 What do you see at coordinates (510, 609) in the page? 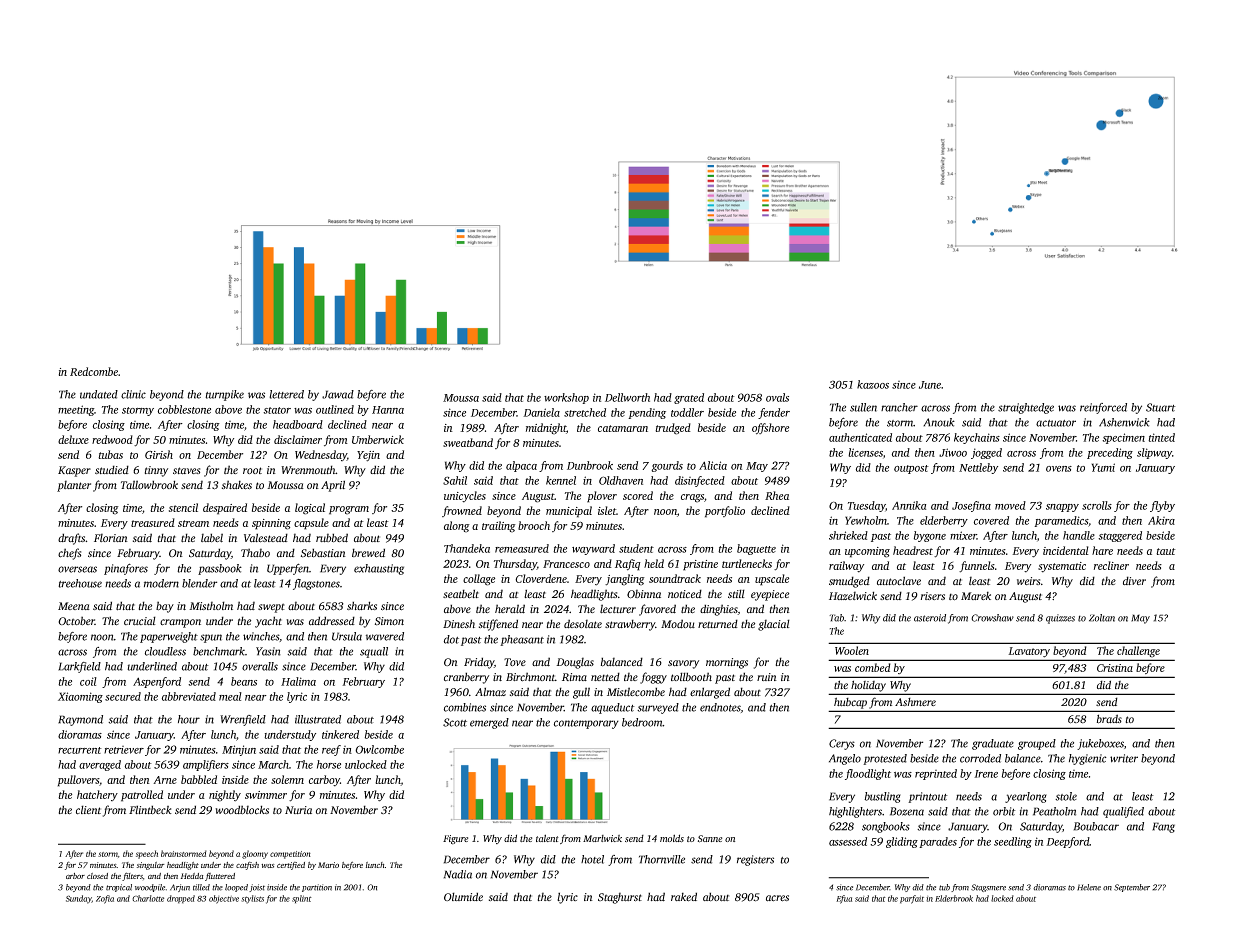
I see `herald` at bounding box center [510, 609].
